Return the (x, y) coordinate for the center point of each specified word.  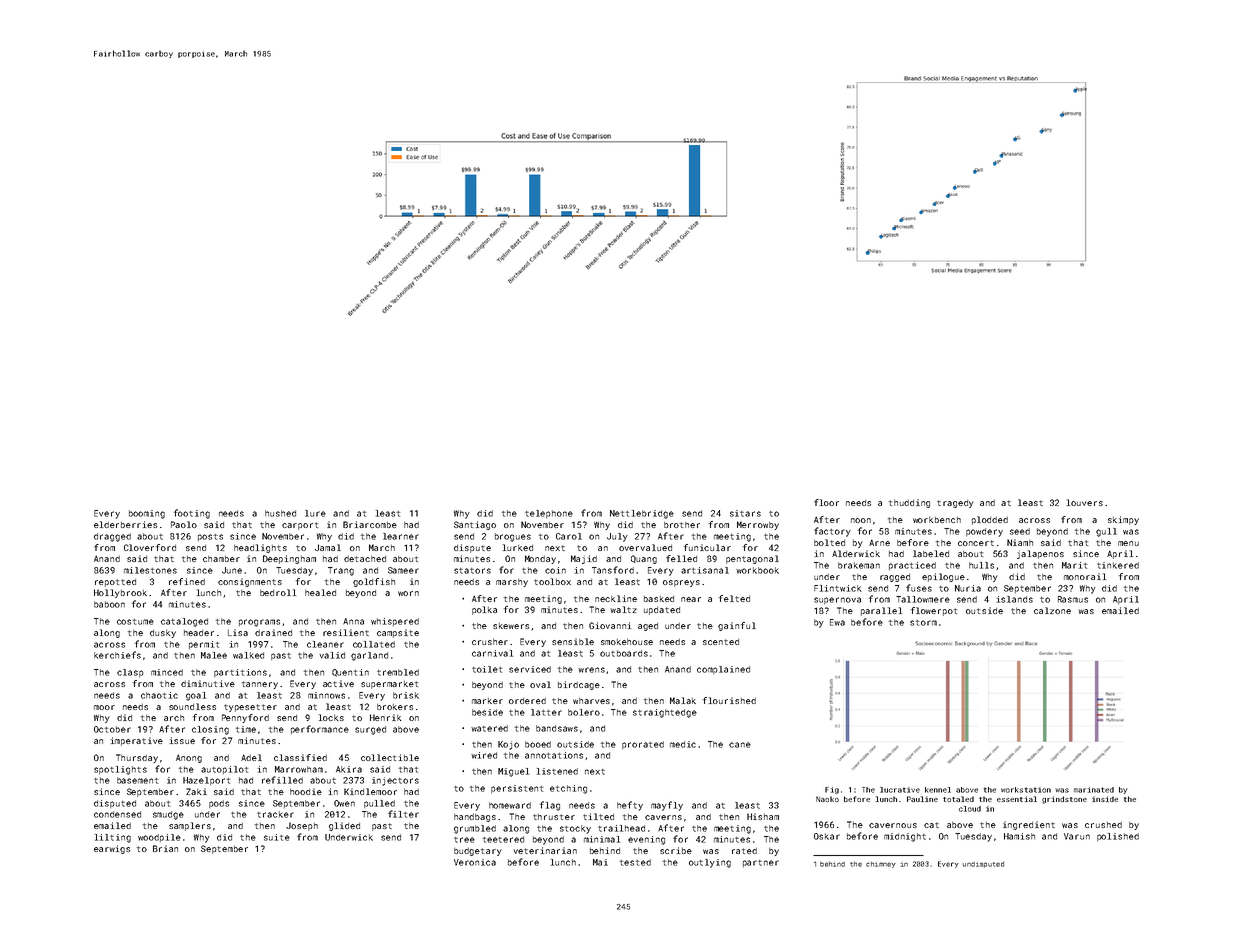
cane (740, 745)
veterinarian (545, 850)
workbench (937, 520)
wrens (591, 670)
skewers (511, 626)
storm (923, 623)
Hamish (1019, 836)
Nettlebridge (642, 514)
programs (259, 623)
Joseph (302, 826)
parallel (881, 611)
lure (315, 513)
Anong (189, 758)
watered (489, 728)
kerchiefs (117, 655)
